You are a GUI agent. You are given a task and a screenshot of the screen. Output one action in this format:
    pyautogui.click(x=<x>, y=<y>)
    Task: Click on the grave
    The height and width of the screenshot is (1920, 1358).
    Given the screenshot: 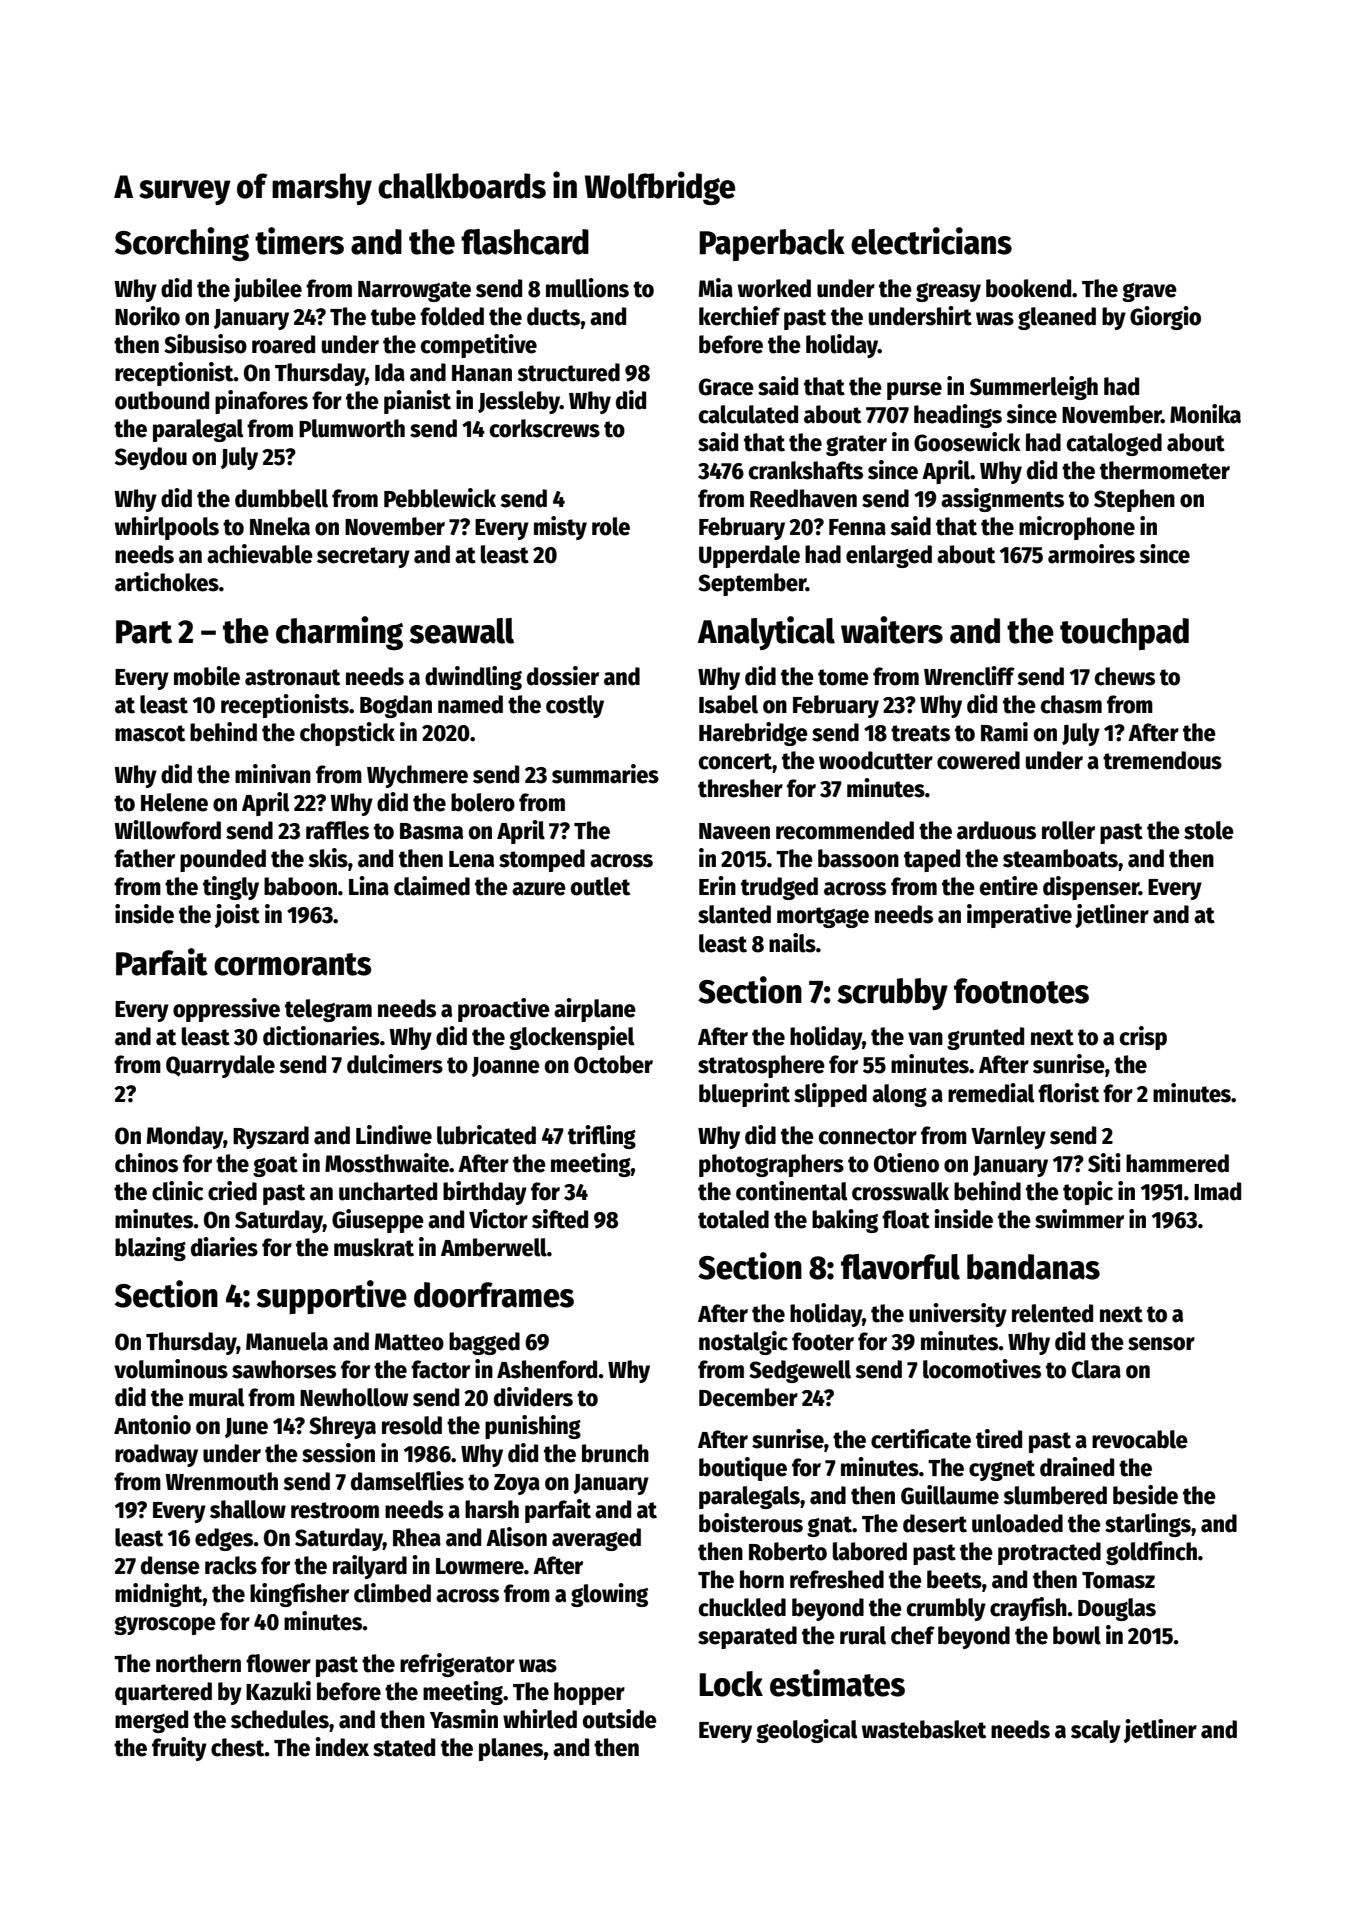 What is the action you would take?
    pyautogui.click(x=1149, y=292)
